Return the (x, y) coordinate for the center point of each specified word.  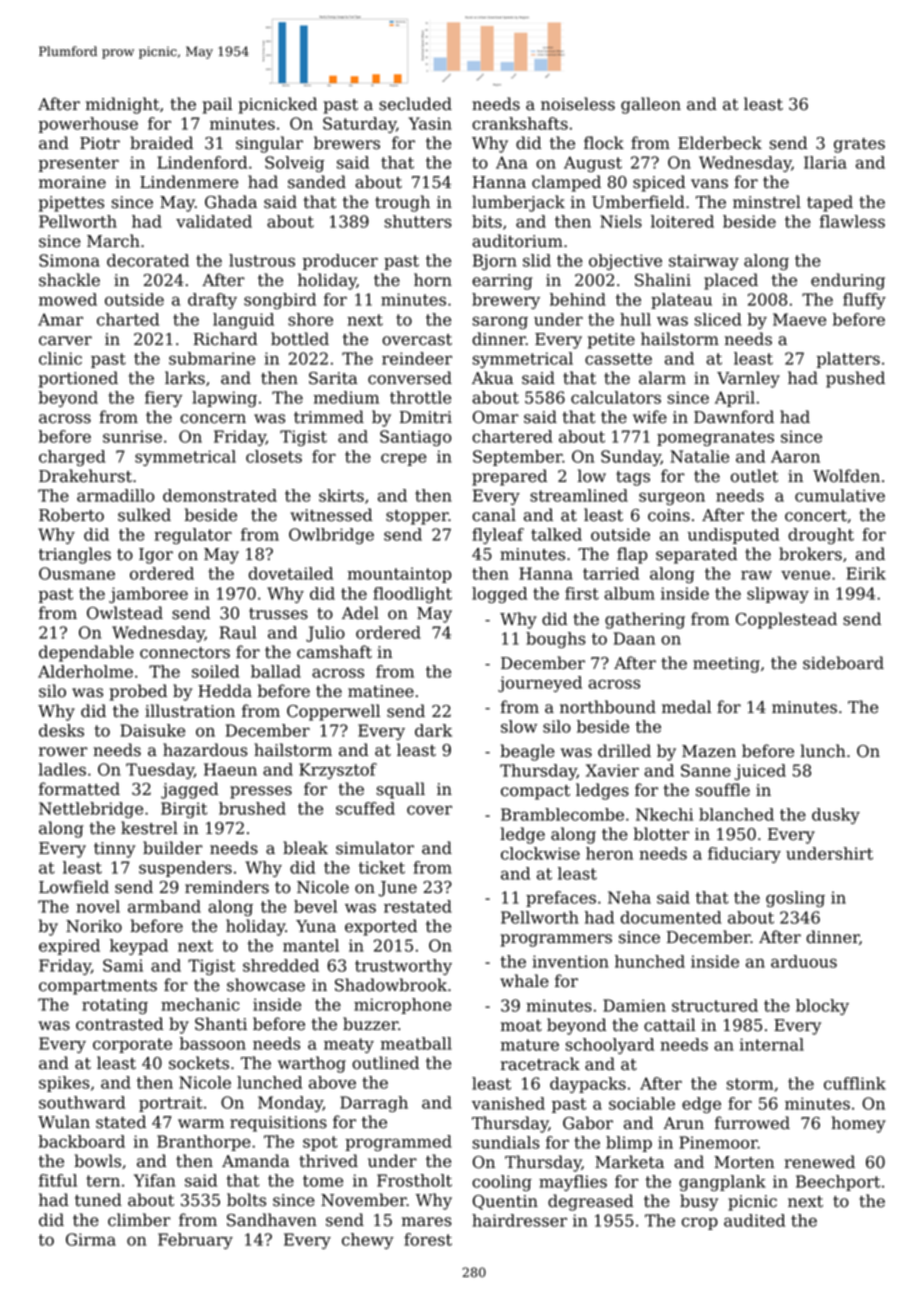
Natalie (700, 456)
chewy (368, 1241)
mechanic (200, 1004)
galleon (651, 105)
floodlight (412, 595)
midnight (123, 105)
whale (524, 981)
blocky (822, 1007)
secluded (415, 104)
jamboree (148, 595)
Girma (91, 1239)
